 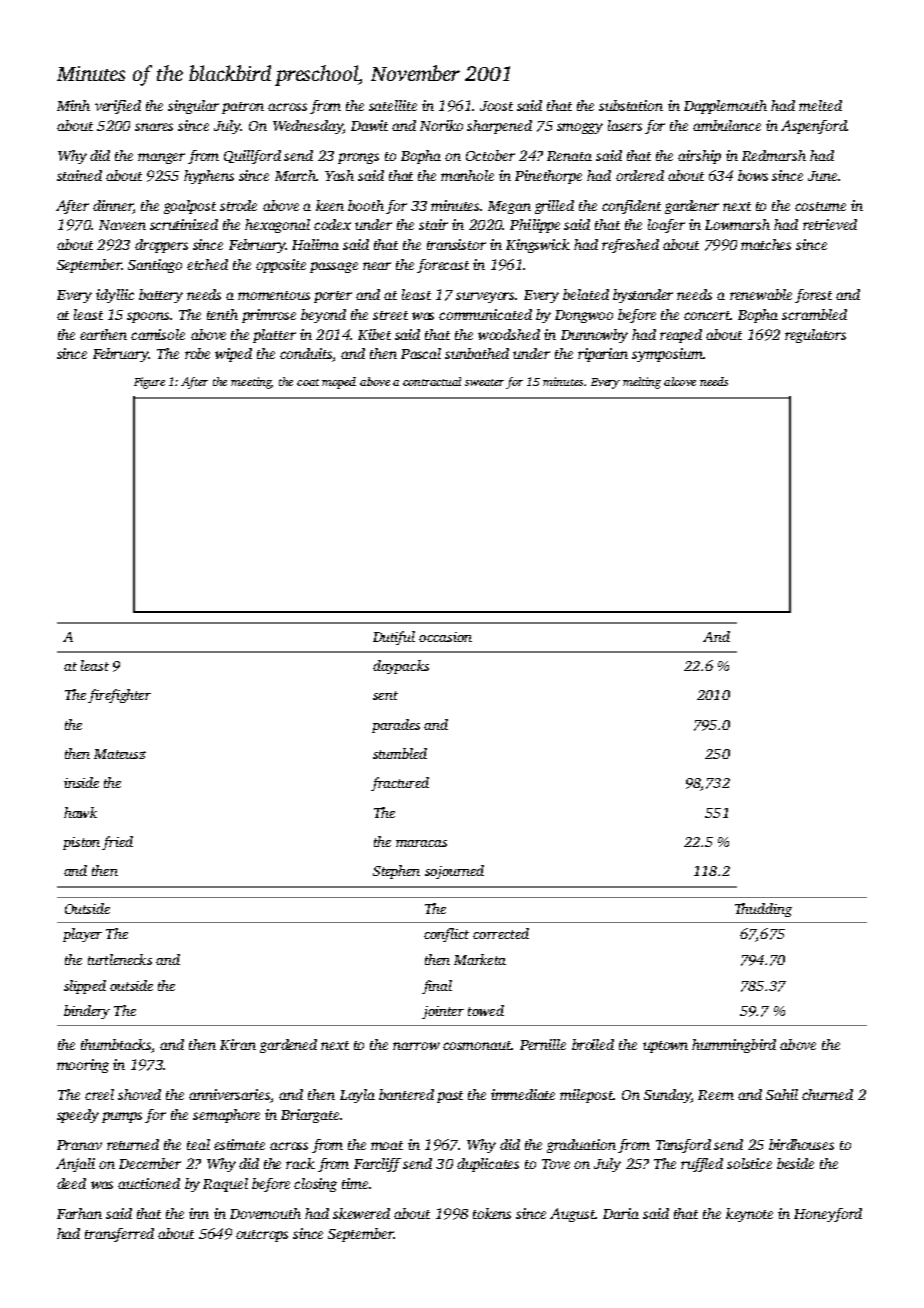 What do you see at coordinates (820, 105) in the image?
I see `melted` at bounding box center [820, 105].
